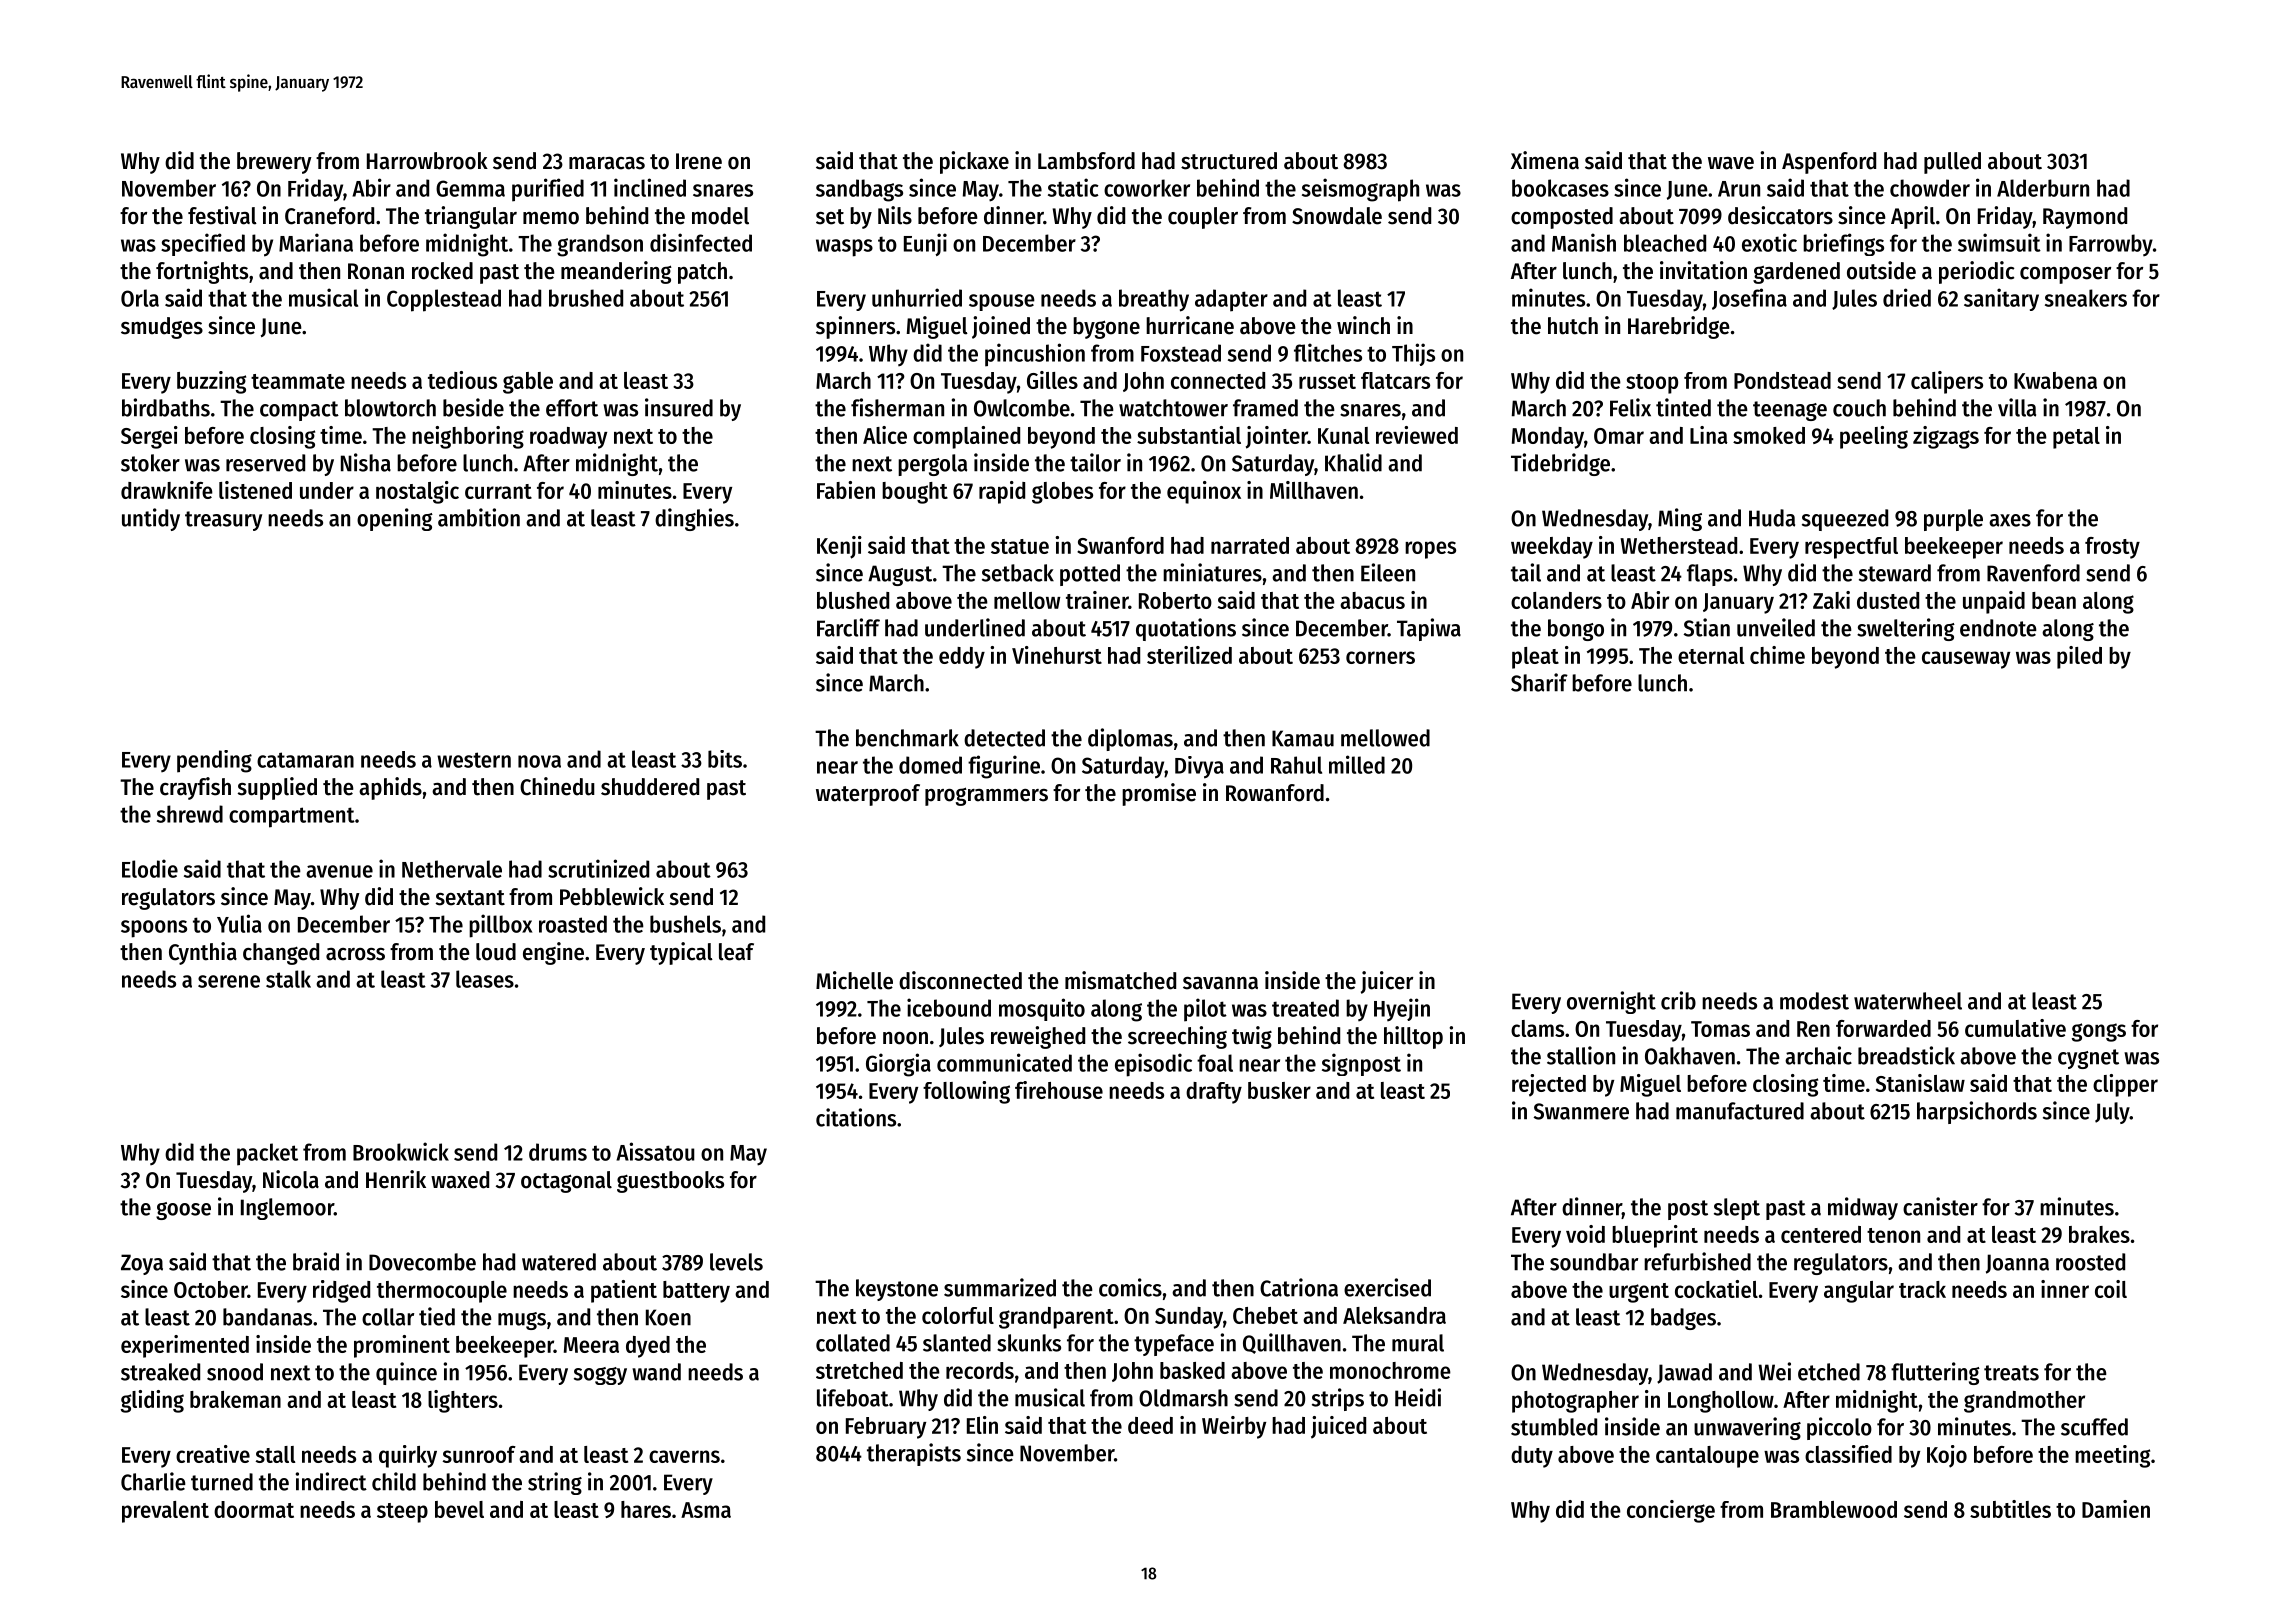  What do you see at coordinates (1177, 1037) in the screenshot?
I see `screeching` at bounding box center [1177, 1037].
